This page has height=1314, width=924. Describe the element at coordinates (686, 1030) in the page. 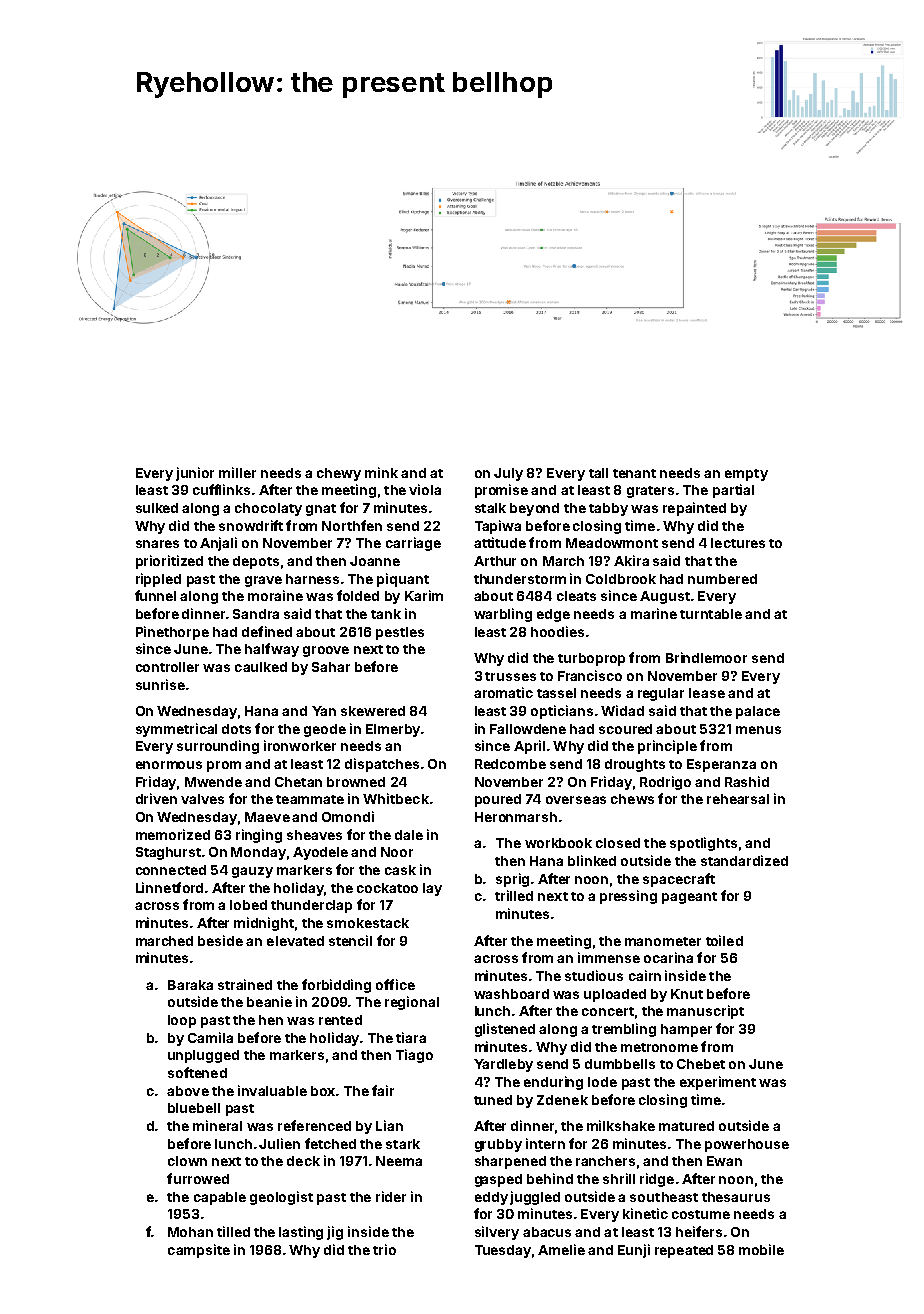

I see `hamper` at that location.
